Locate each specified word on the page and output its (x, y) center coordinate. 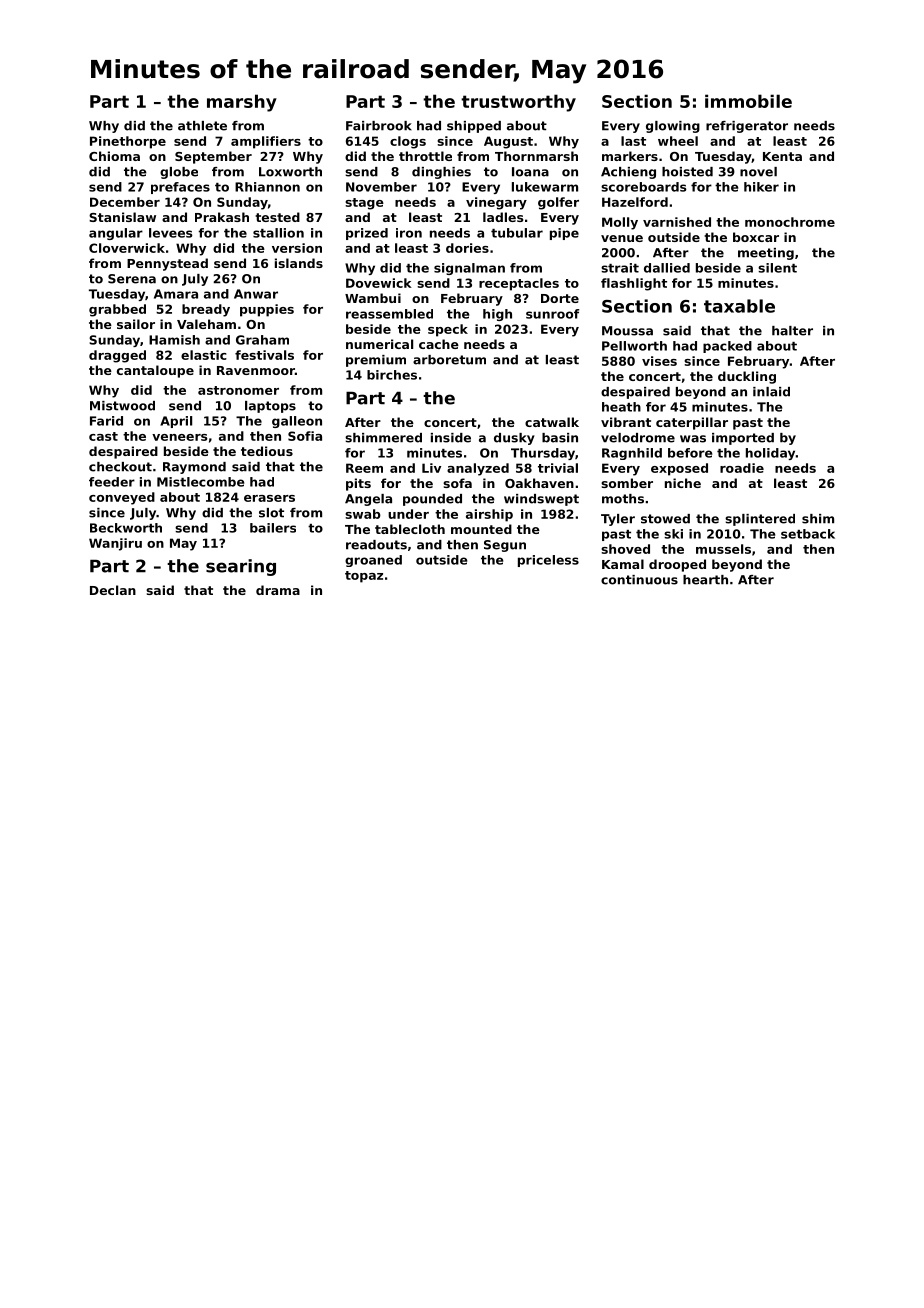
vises (659, 361)
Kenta (782, 156)
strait (620, 268)
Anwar (256, 294)
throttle (425, 156)
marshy (242, 103)
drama (278, 590)
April (176, 422)
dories (467, 248)
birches (392, 375)
